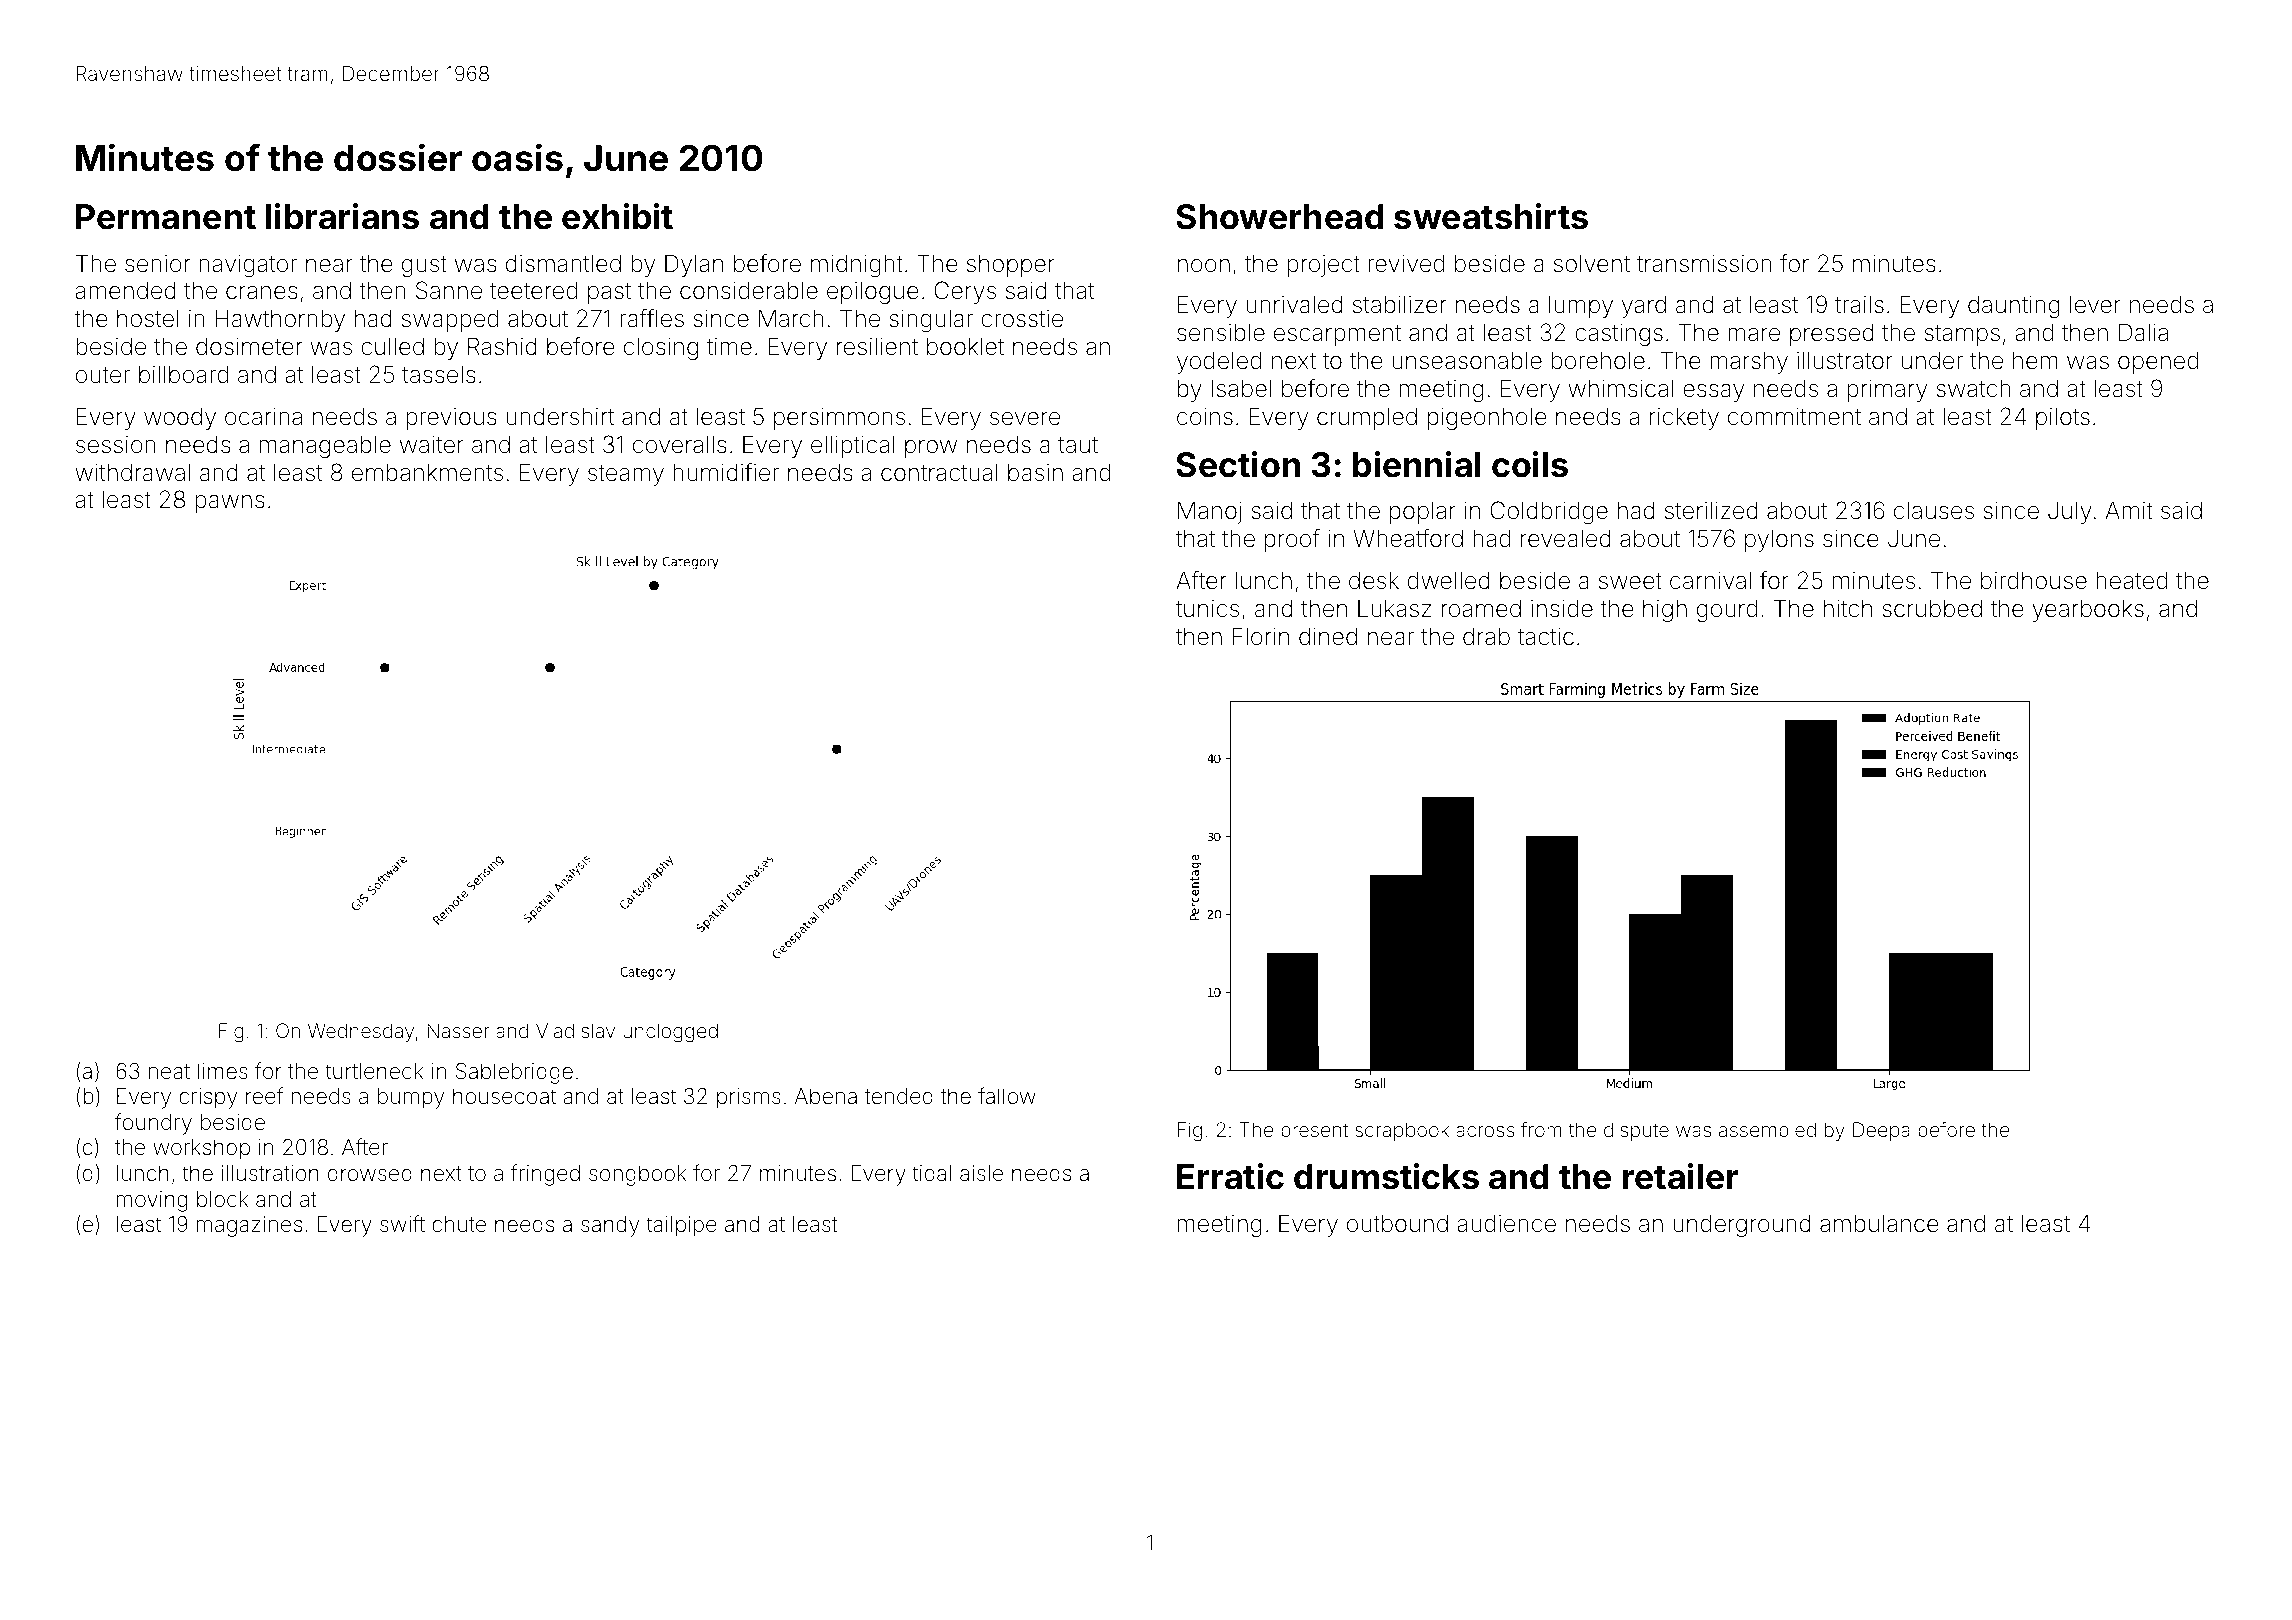  What do you see at coordinates (1219, 362) in the screenshot?
I see `yodeled` at bounding box center [1219, 362].
